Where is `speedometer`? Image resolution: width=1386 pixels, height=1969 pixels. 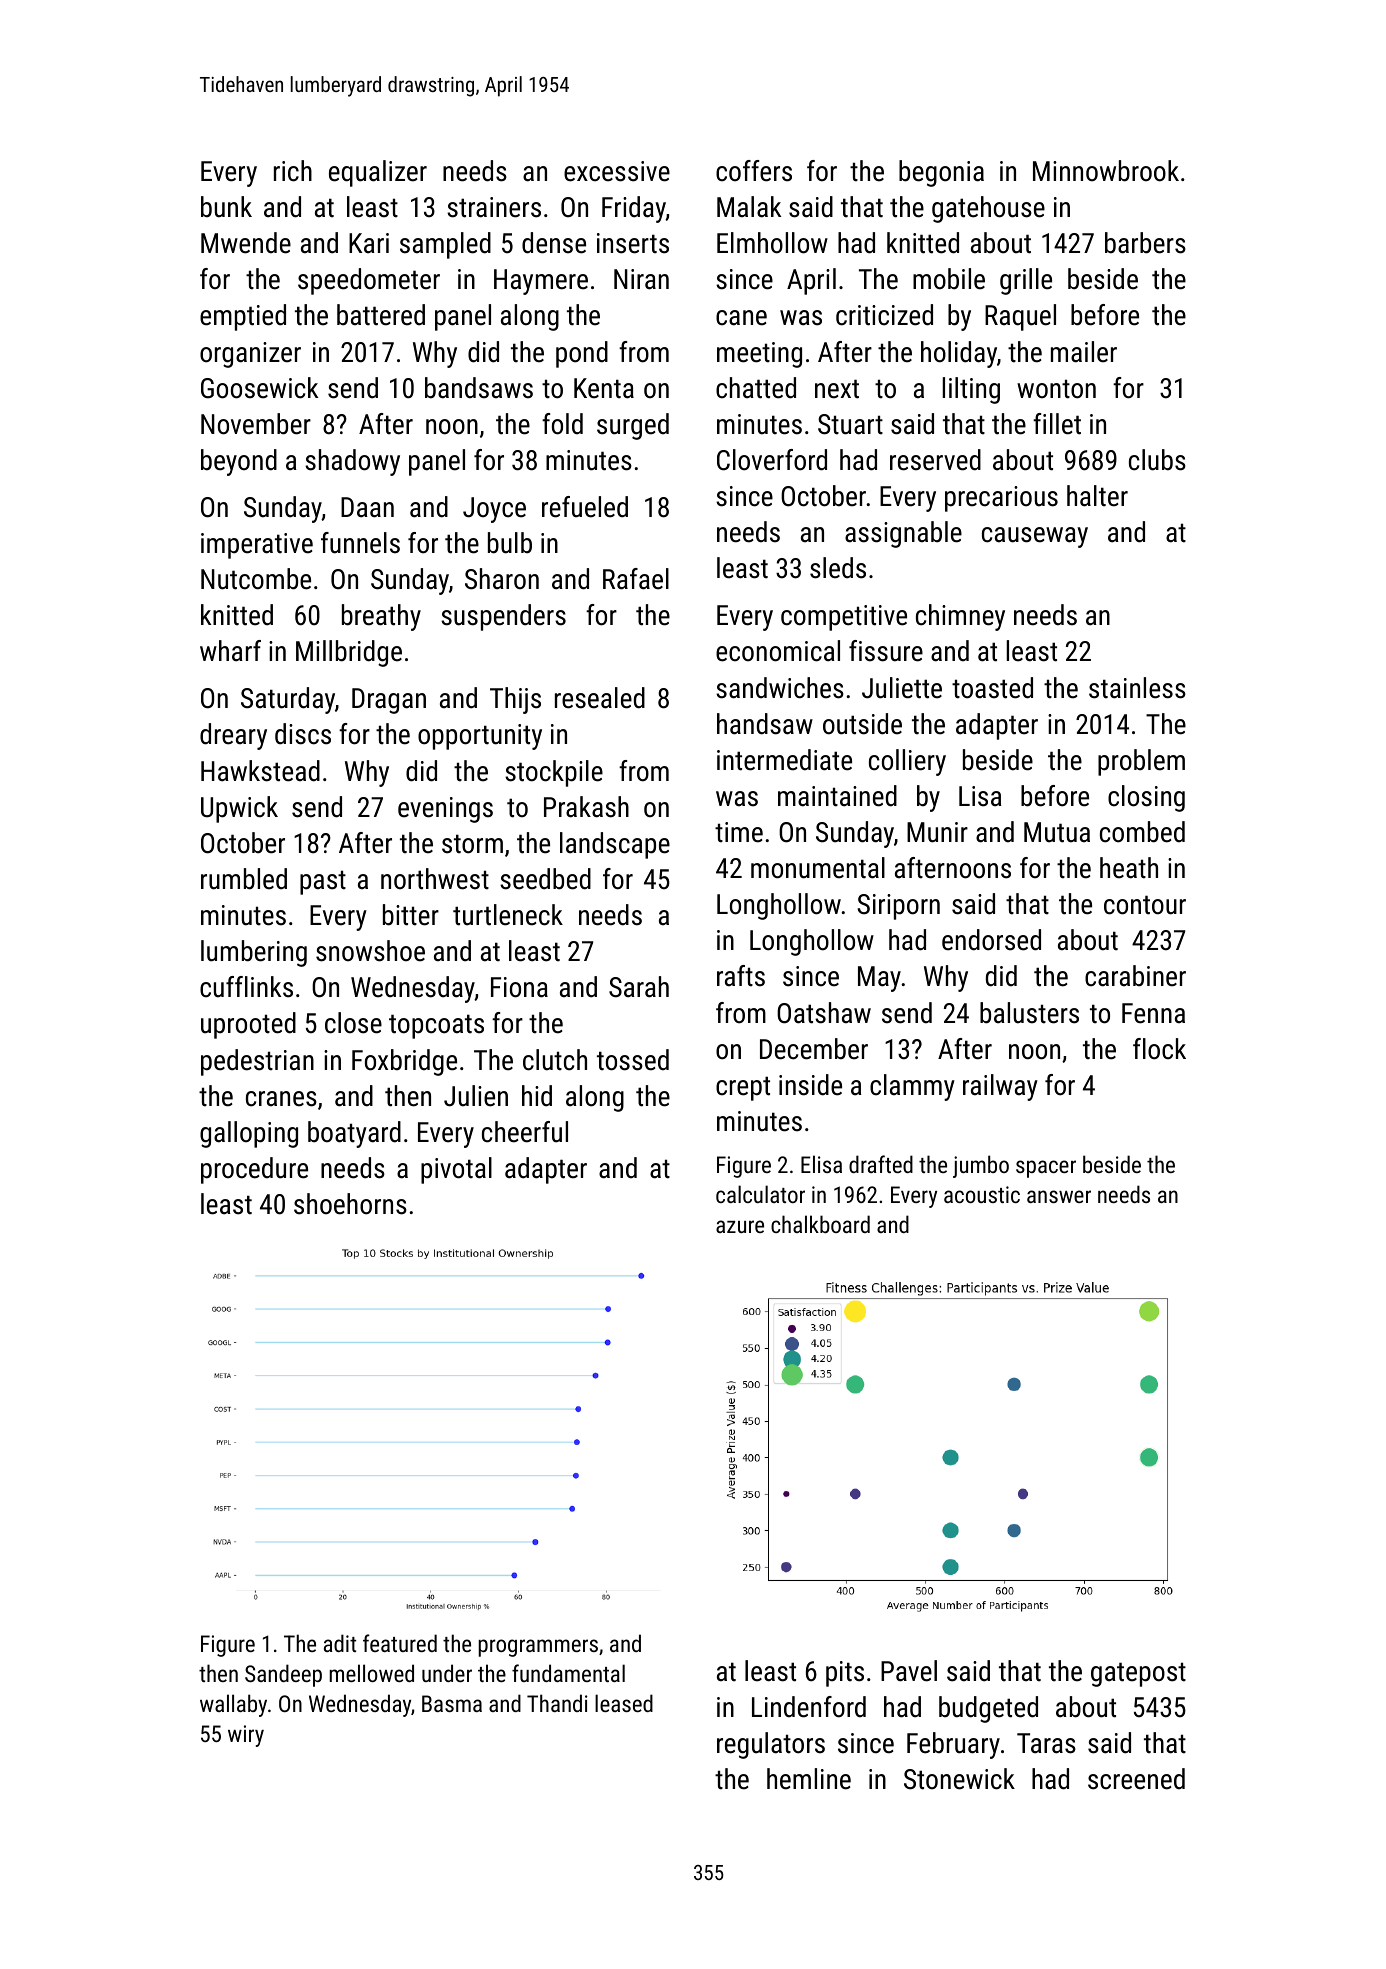 speedometer is located at coordinates (369, 281).
